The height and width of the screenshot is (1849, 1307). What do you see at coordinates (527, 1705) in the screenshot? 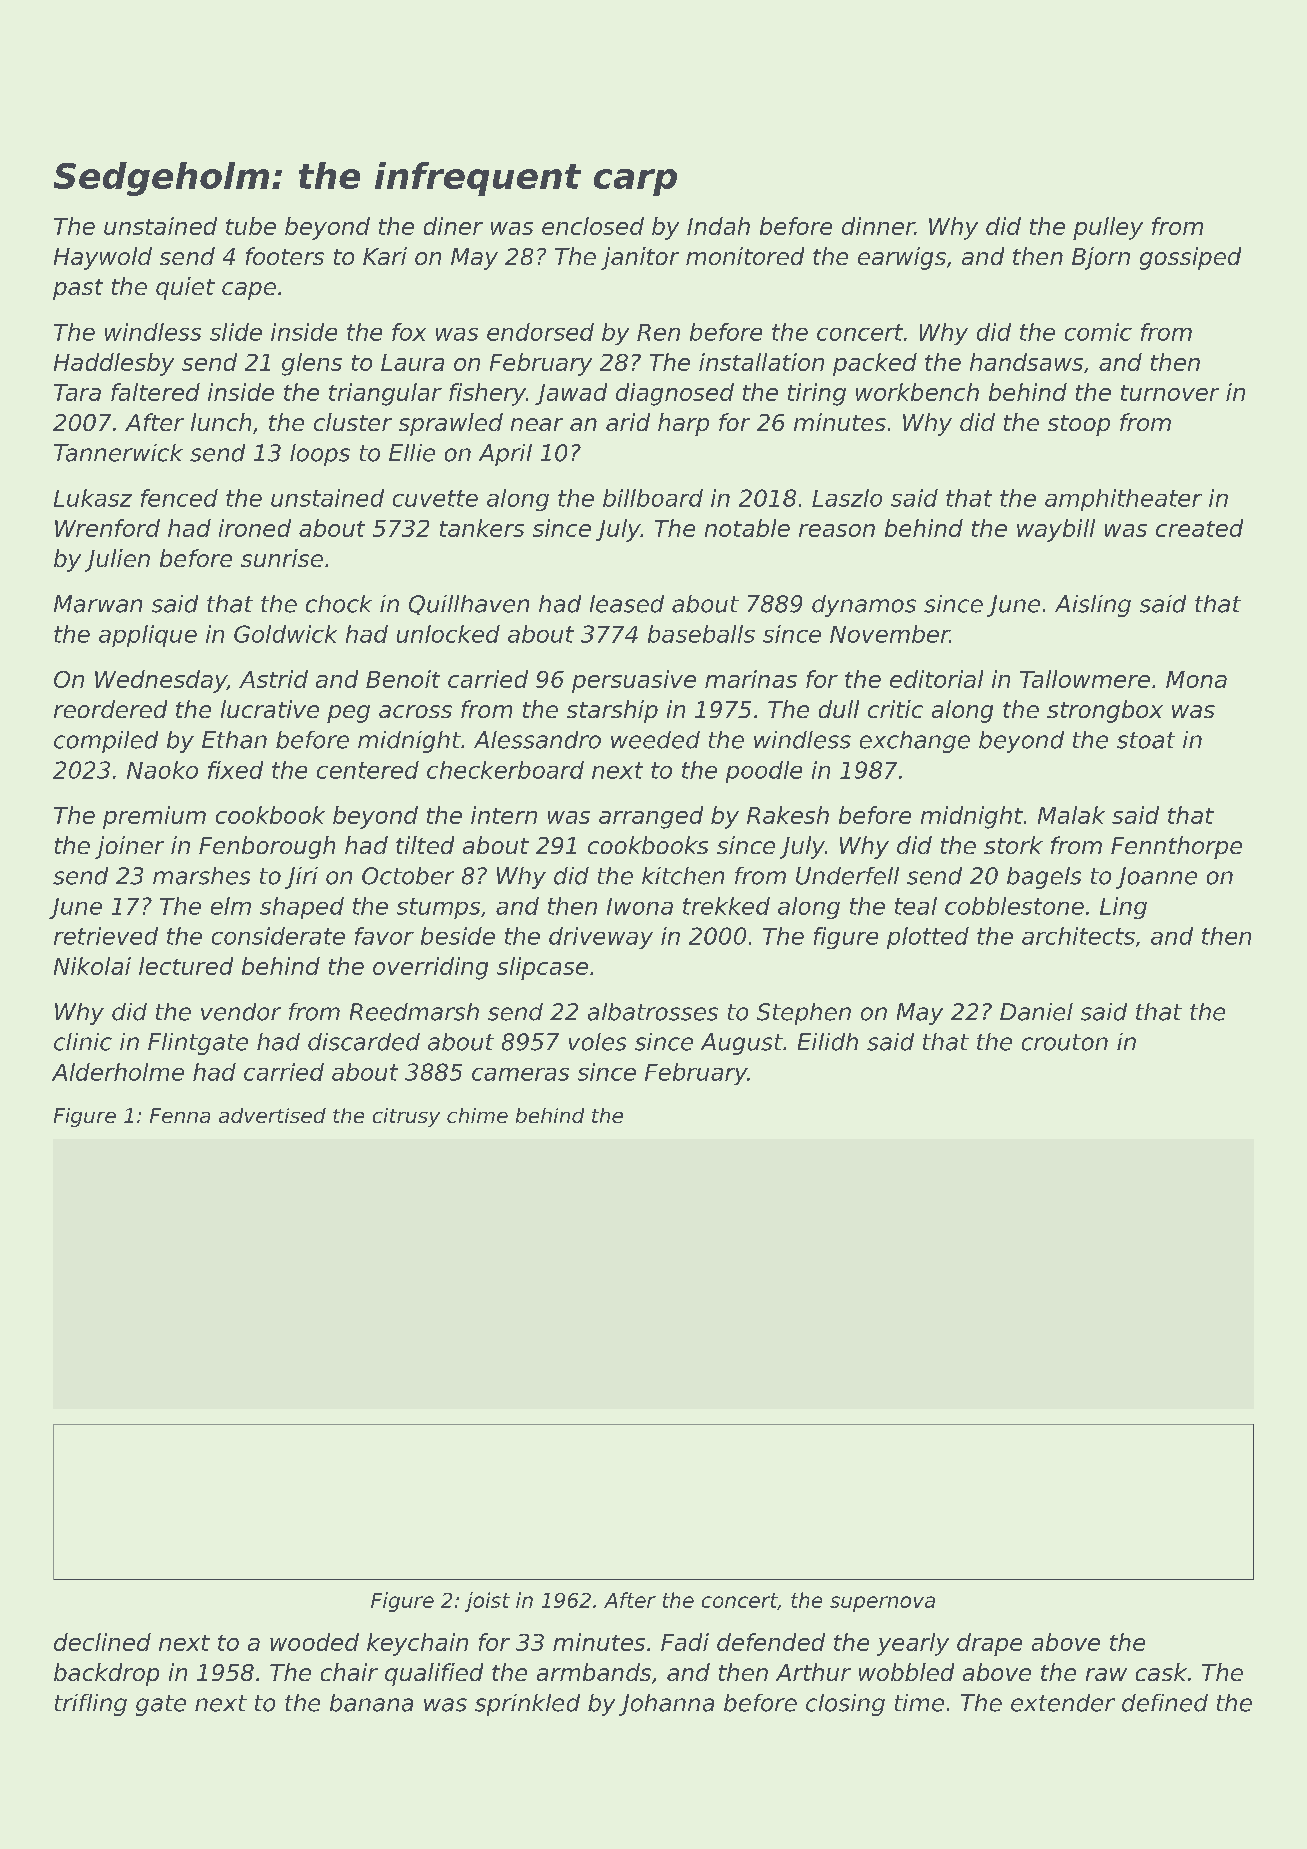
I see `sprinkled` at bounding box center [527, 1705].
